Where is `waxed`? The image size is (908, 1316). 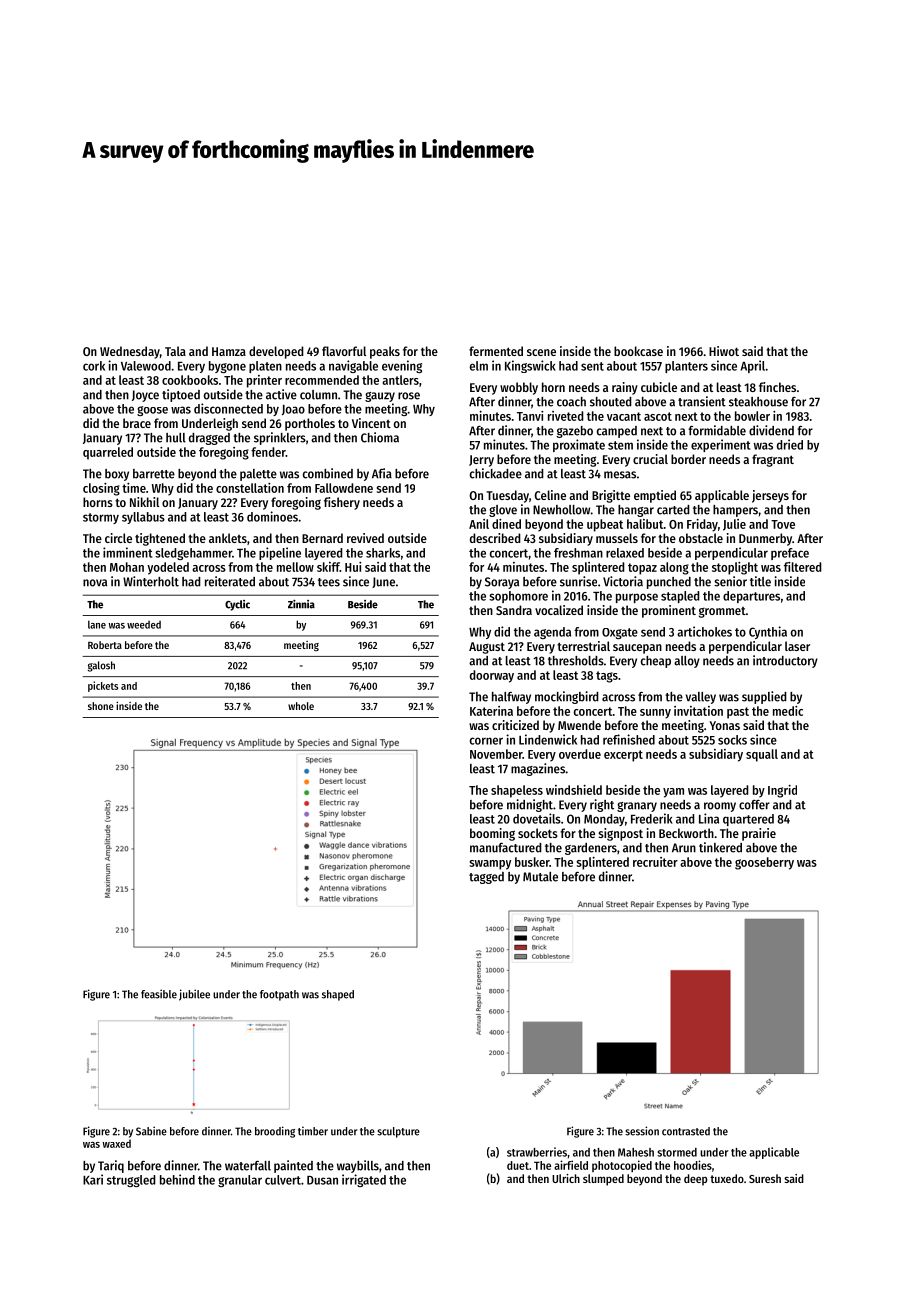
waxed is located at coordinates (116, 1143).
